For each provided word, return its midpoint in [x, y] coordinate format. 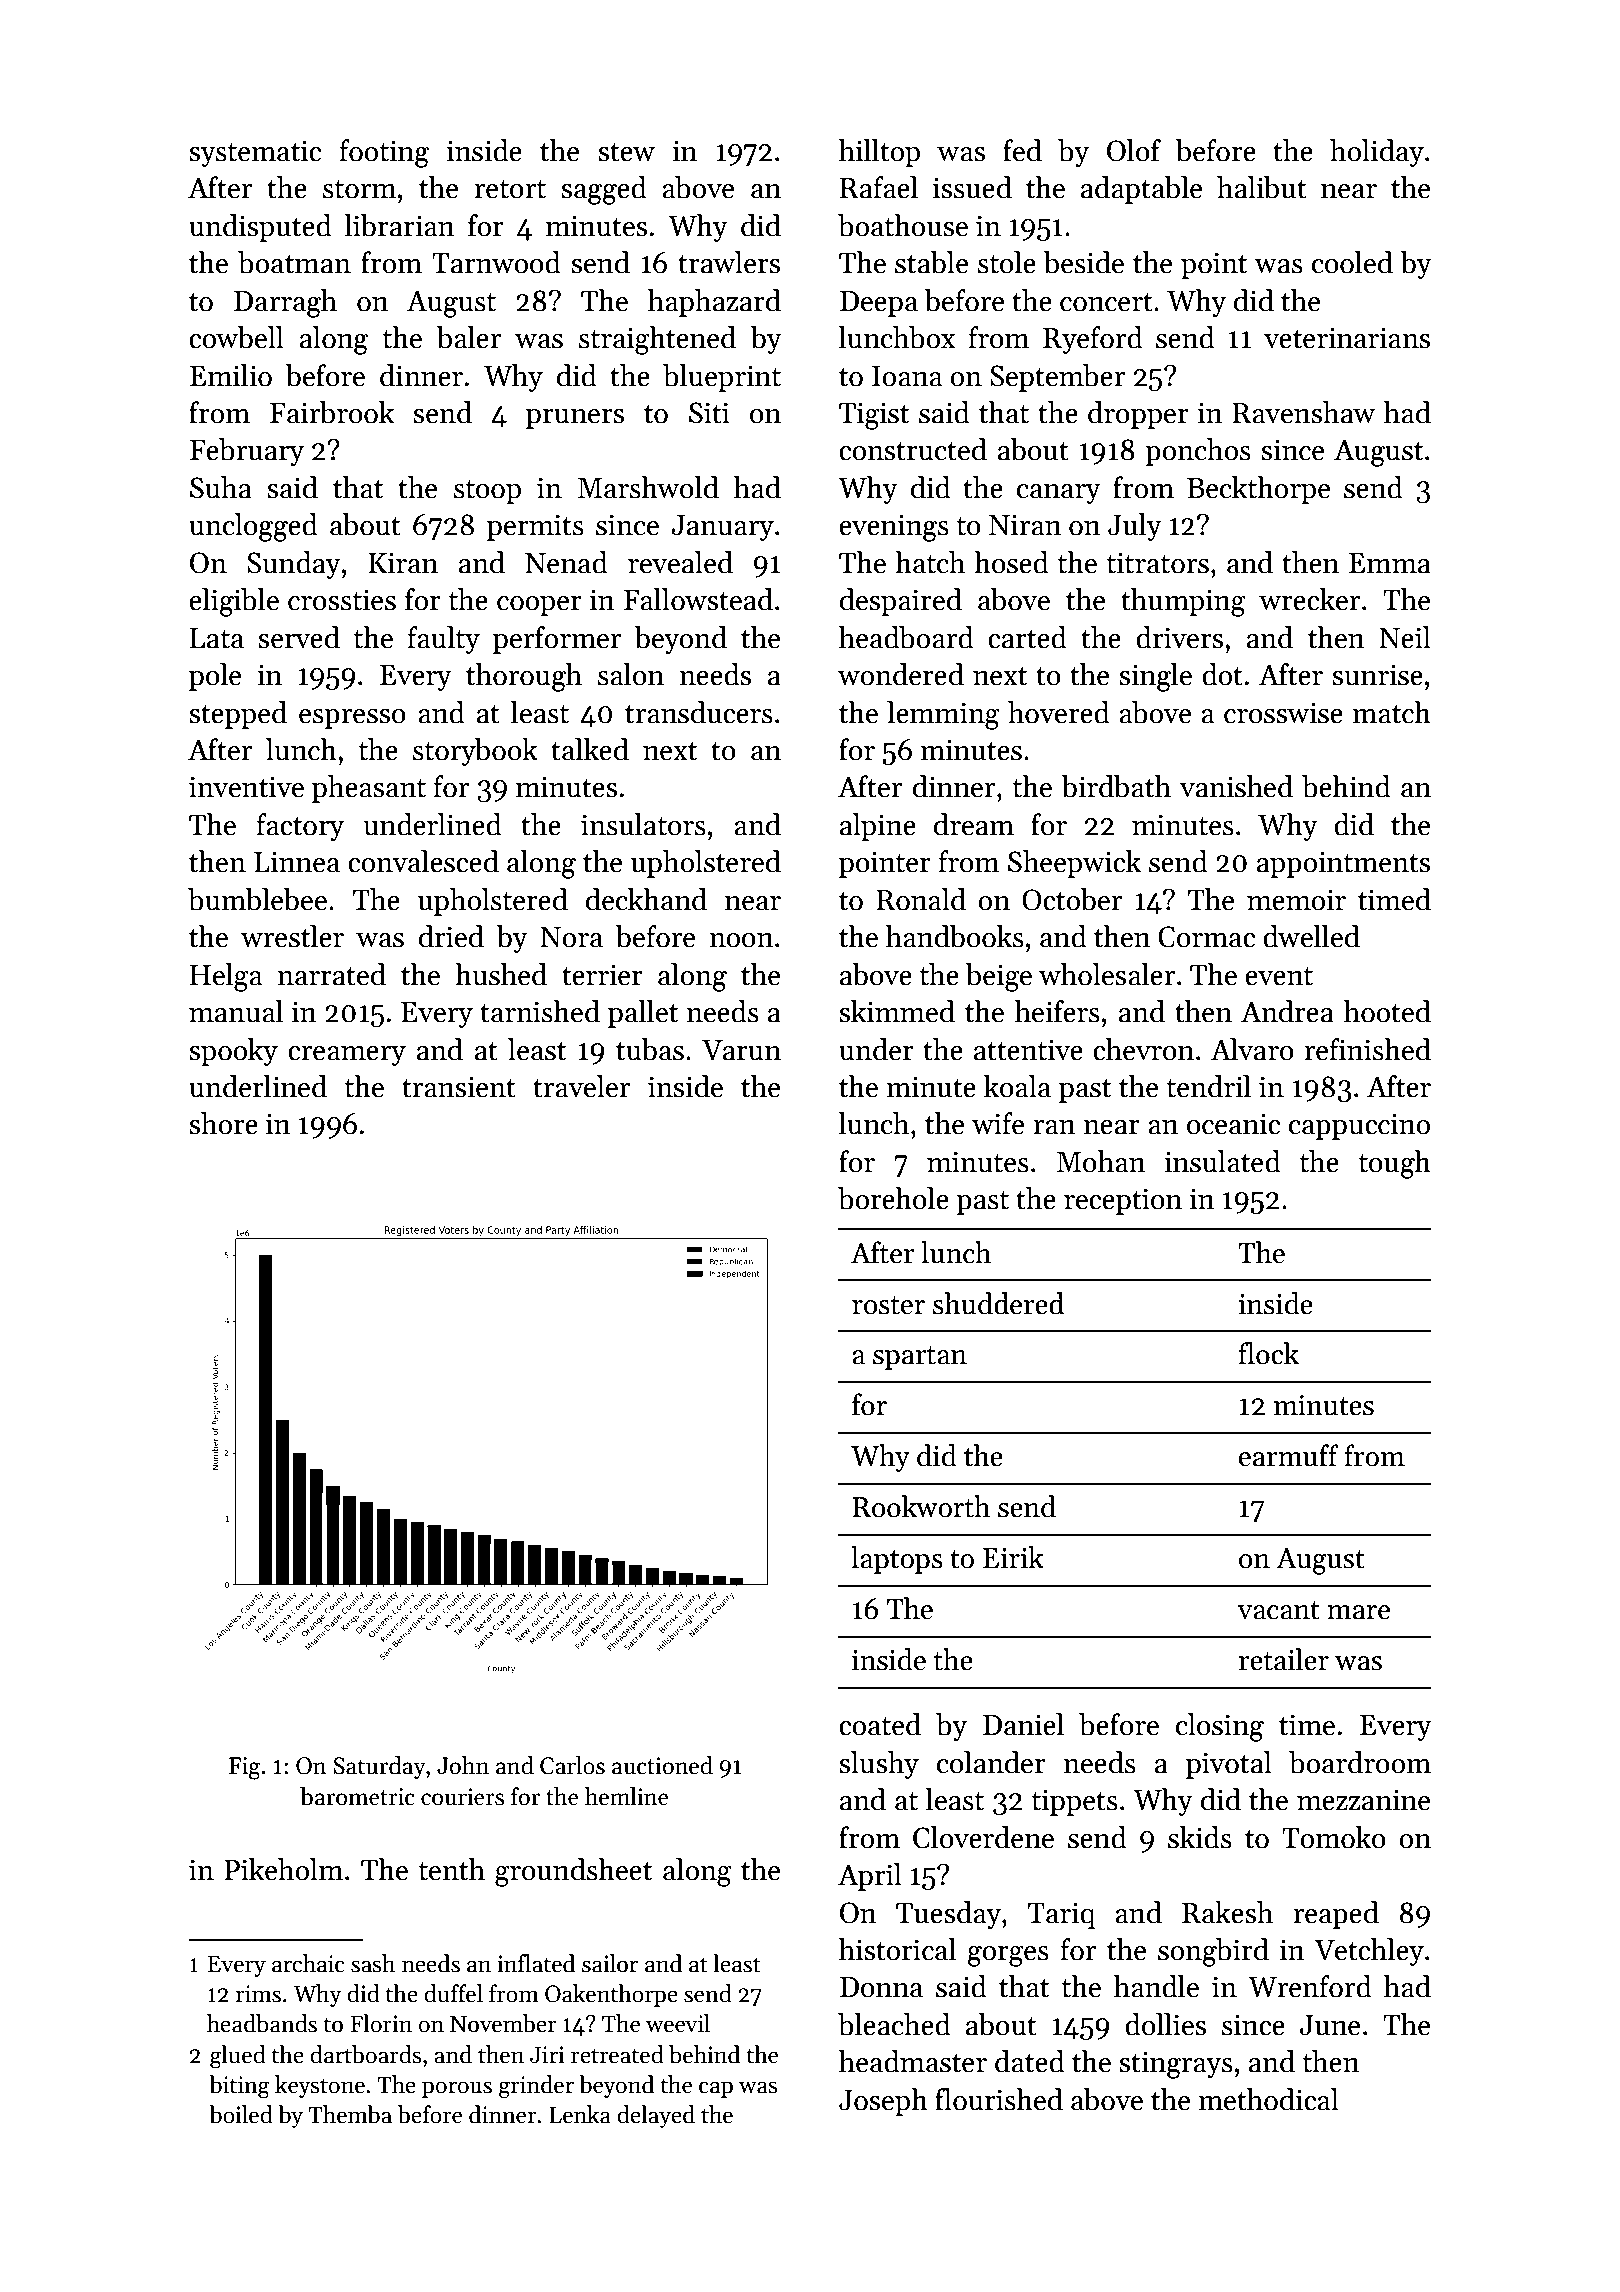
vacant [1278, 1610]
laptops [897, 1560]
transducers [699, 712]
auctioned [662, 1765]
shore [223, 1123]
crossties [342, 600]
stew [626, 152]
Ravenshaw [1303, 412]
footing [384, 153]
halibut [1262, 187]
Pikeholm [283, 1869]
